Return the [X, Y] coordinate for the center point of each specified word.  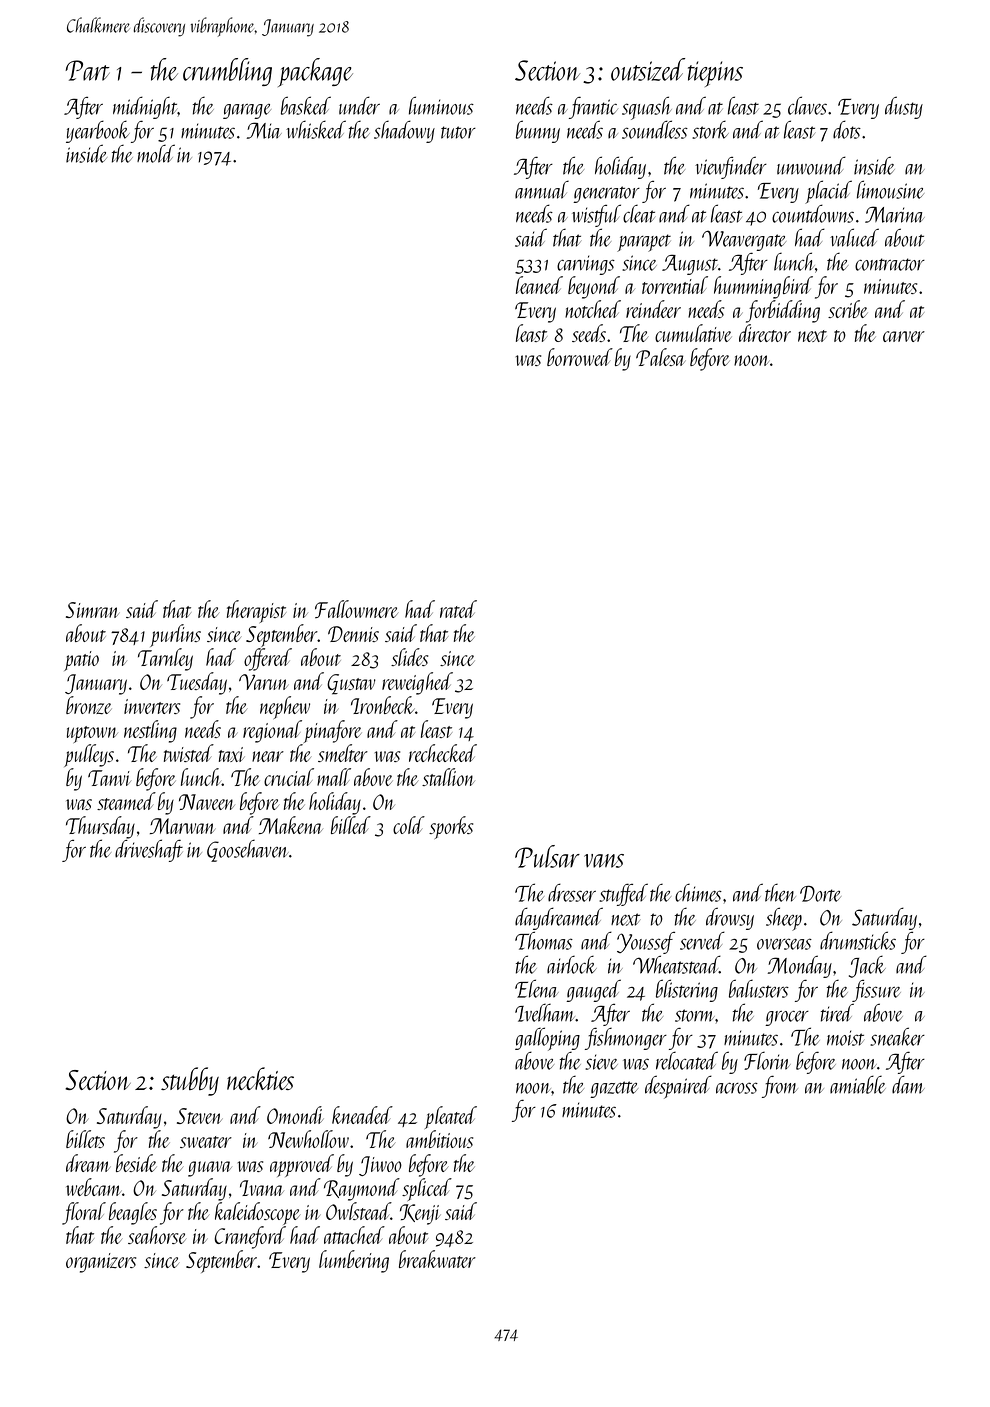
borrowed [580, 357]
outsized [648, 69]
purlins [175, 635]
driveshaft [149, 850]
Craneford [250, 1237]
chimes [698, 893]
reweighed [417, 683]
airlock [572, 964]
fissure [876, 991]
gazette [614, 1089]
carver [904, 336]
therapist [256, 611]
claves [807, 105]
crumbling [227, 72]
